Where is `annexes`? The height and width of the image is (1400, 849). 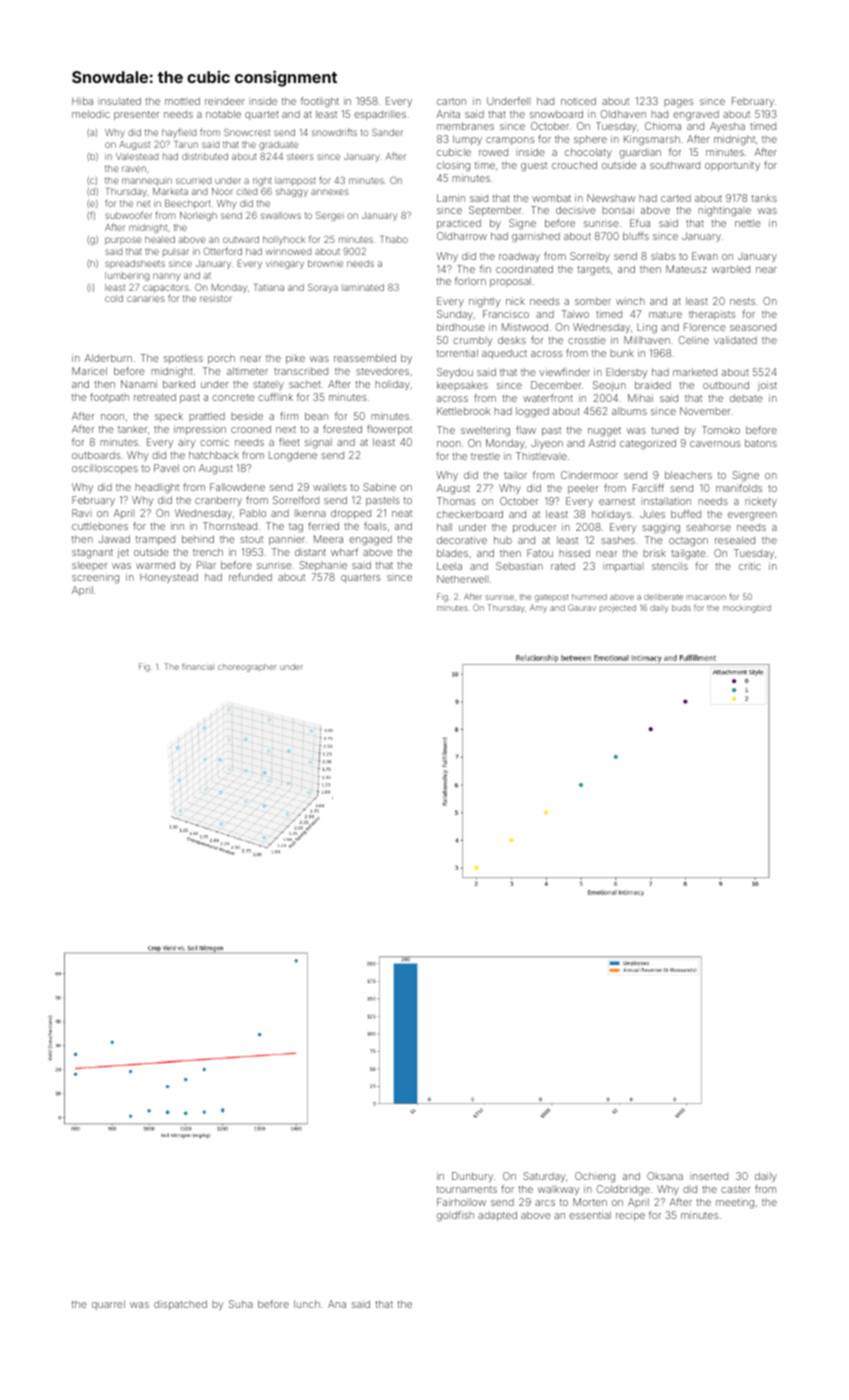 annexes is located at coordinates (330, 192).
